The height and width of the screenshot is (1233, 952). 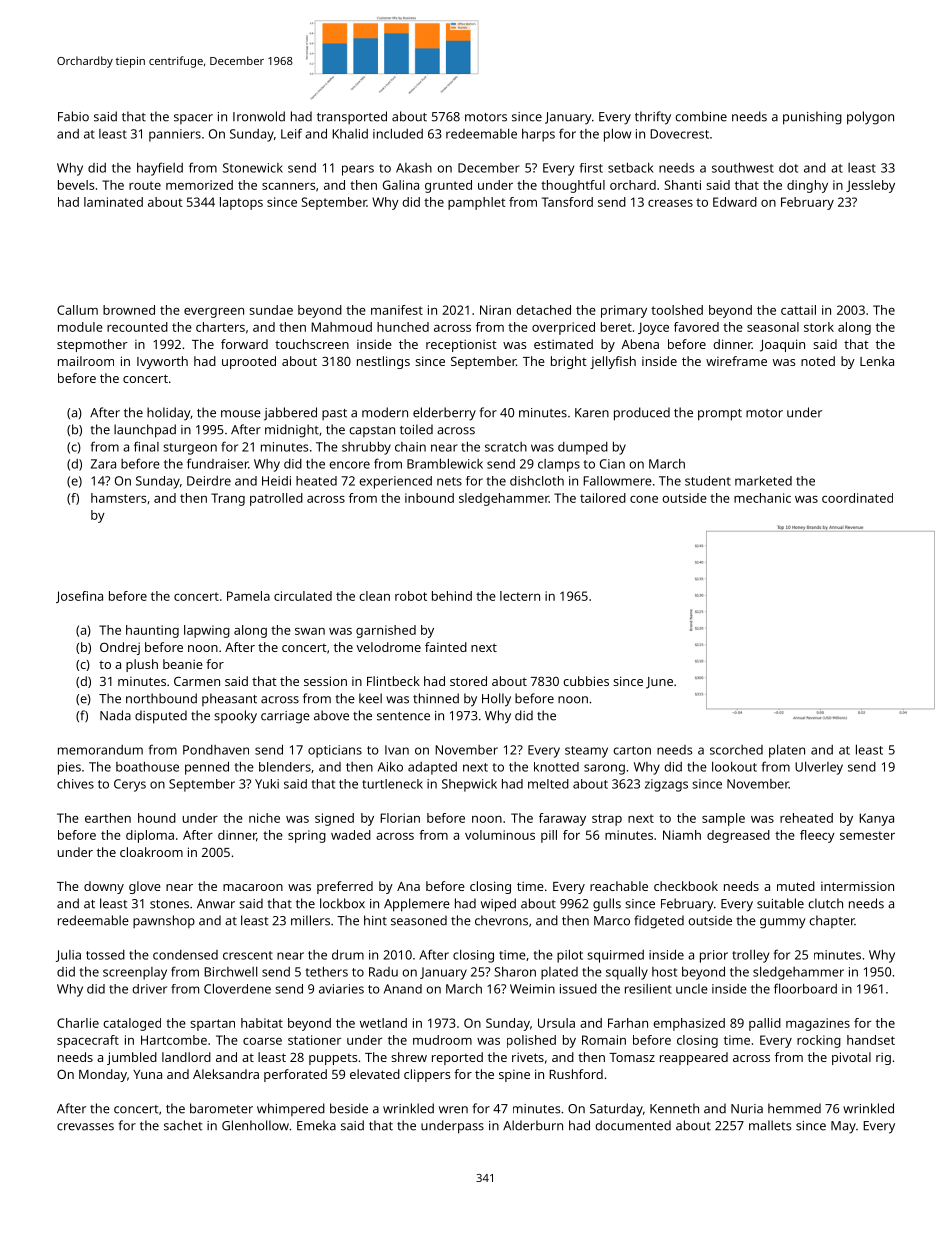 I want to click on sachet, so click(x=183, y=1125).
